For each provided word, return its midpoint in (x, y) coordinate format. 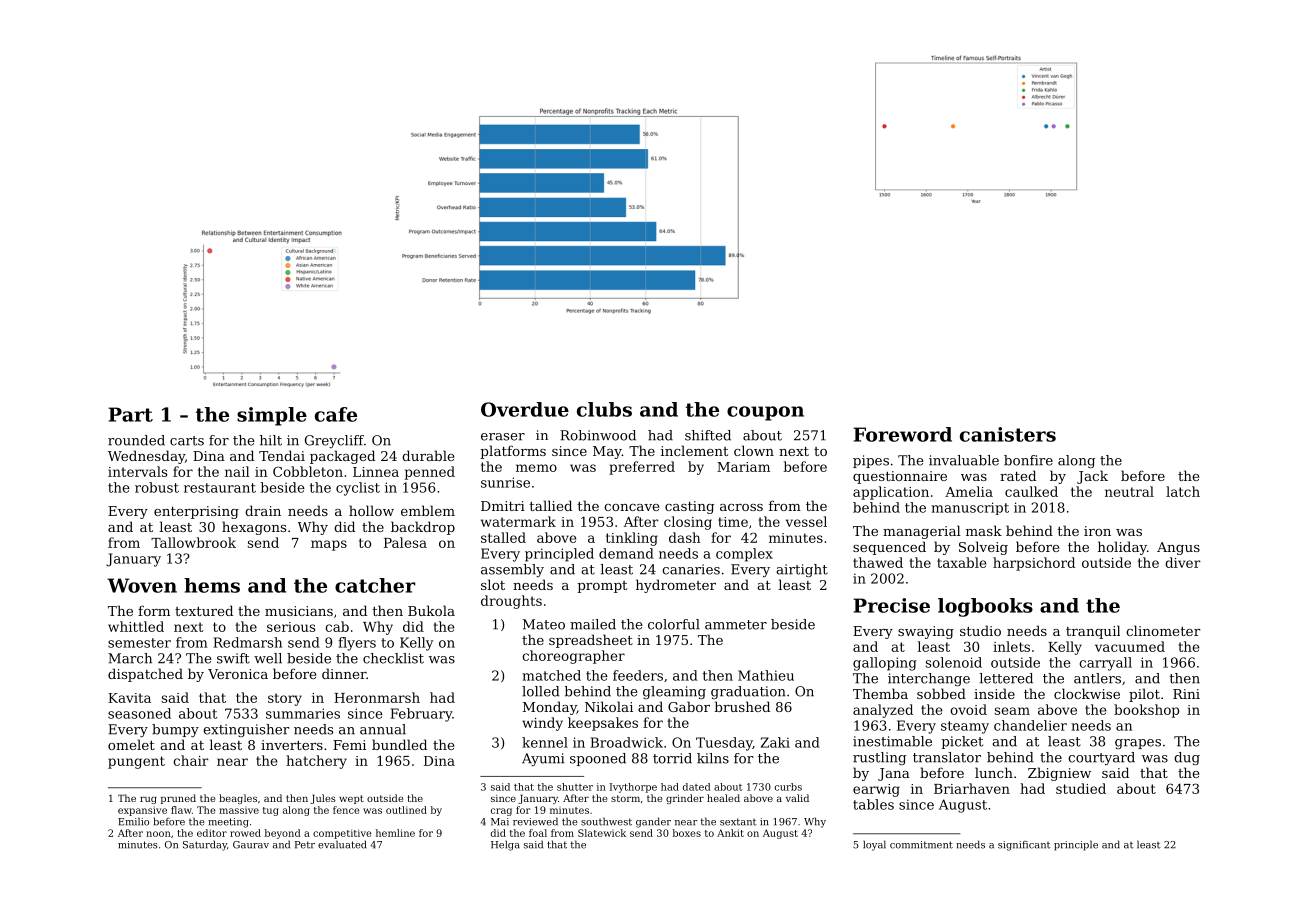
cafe (336, 414)
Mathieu (766, 675)
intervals (137, 471)
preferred (642, 468)
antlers (1097, 678)
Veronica (238, 674)
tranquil (1093, 632)
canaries (691, 569)
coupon (765, 413)
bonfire (1028, 460)
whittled (136, 626)
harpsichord (1034, 564)
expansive (142, 811)
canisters (1008, 434)
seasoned (139, 713)
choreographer (573, 657)
